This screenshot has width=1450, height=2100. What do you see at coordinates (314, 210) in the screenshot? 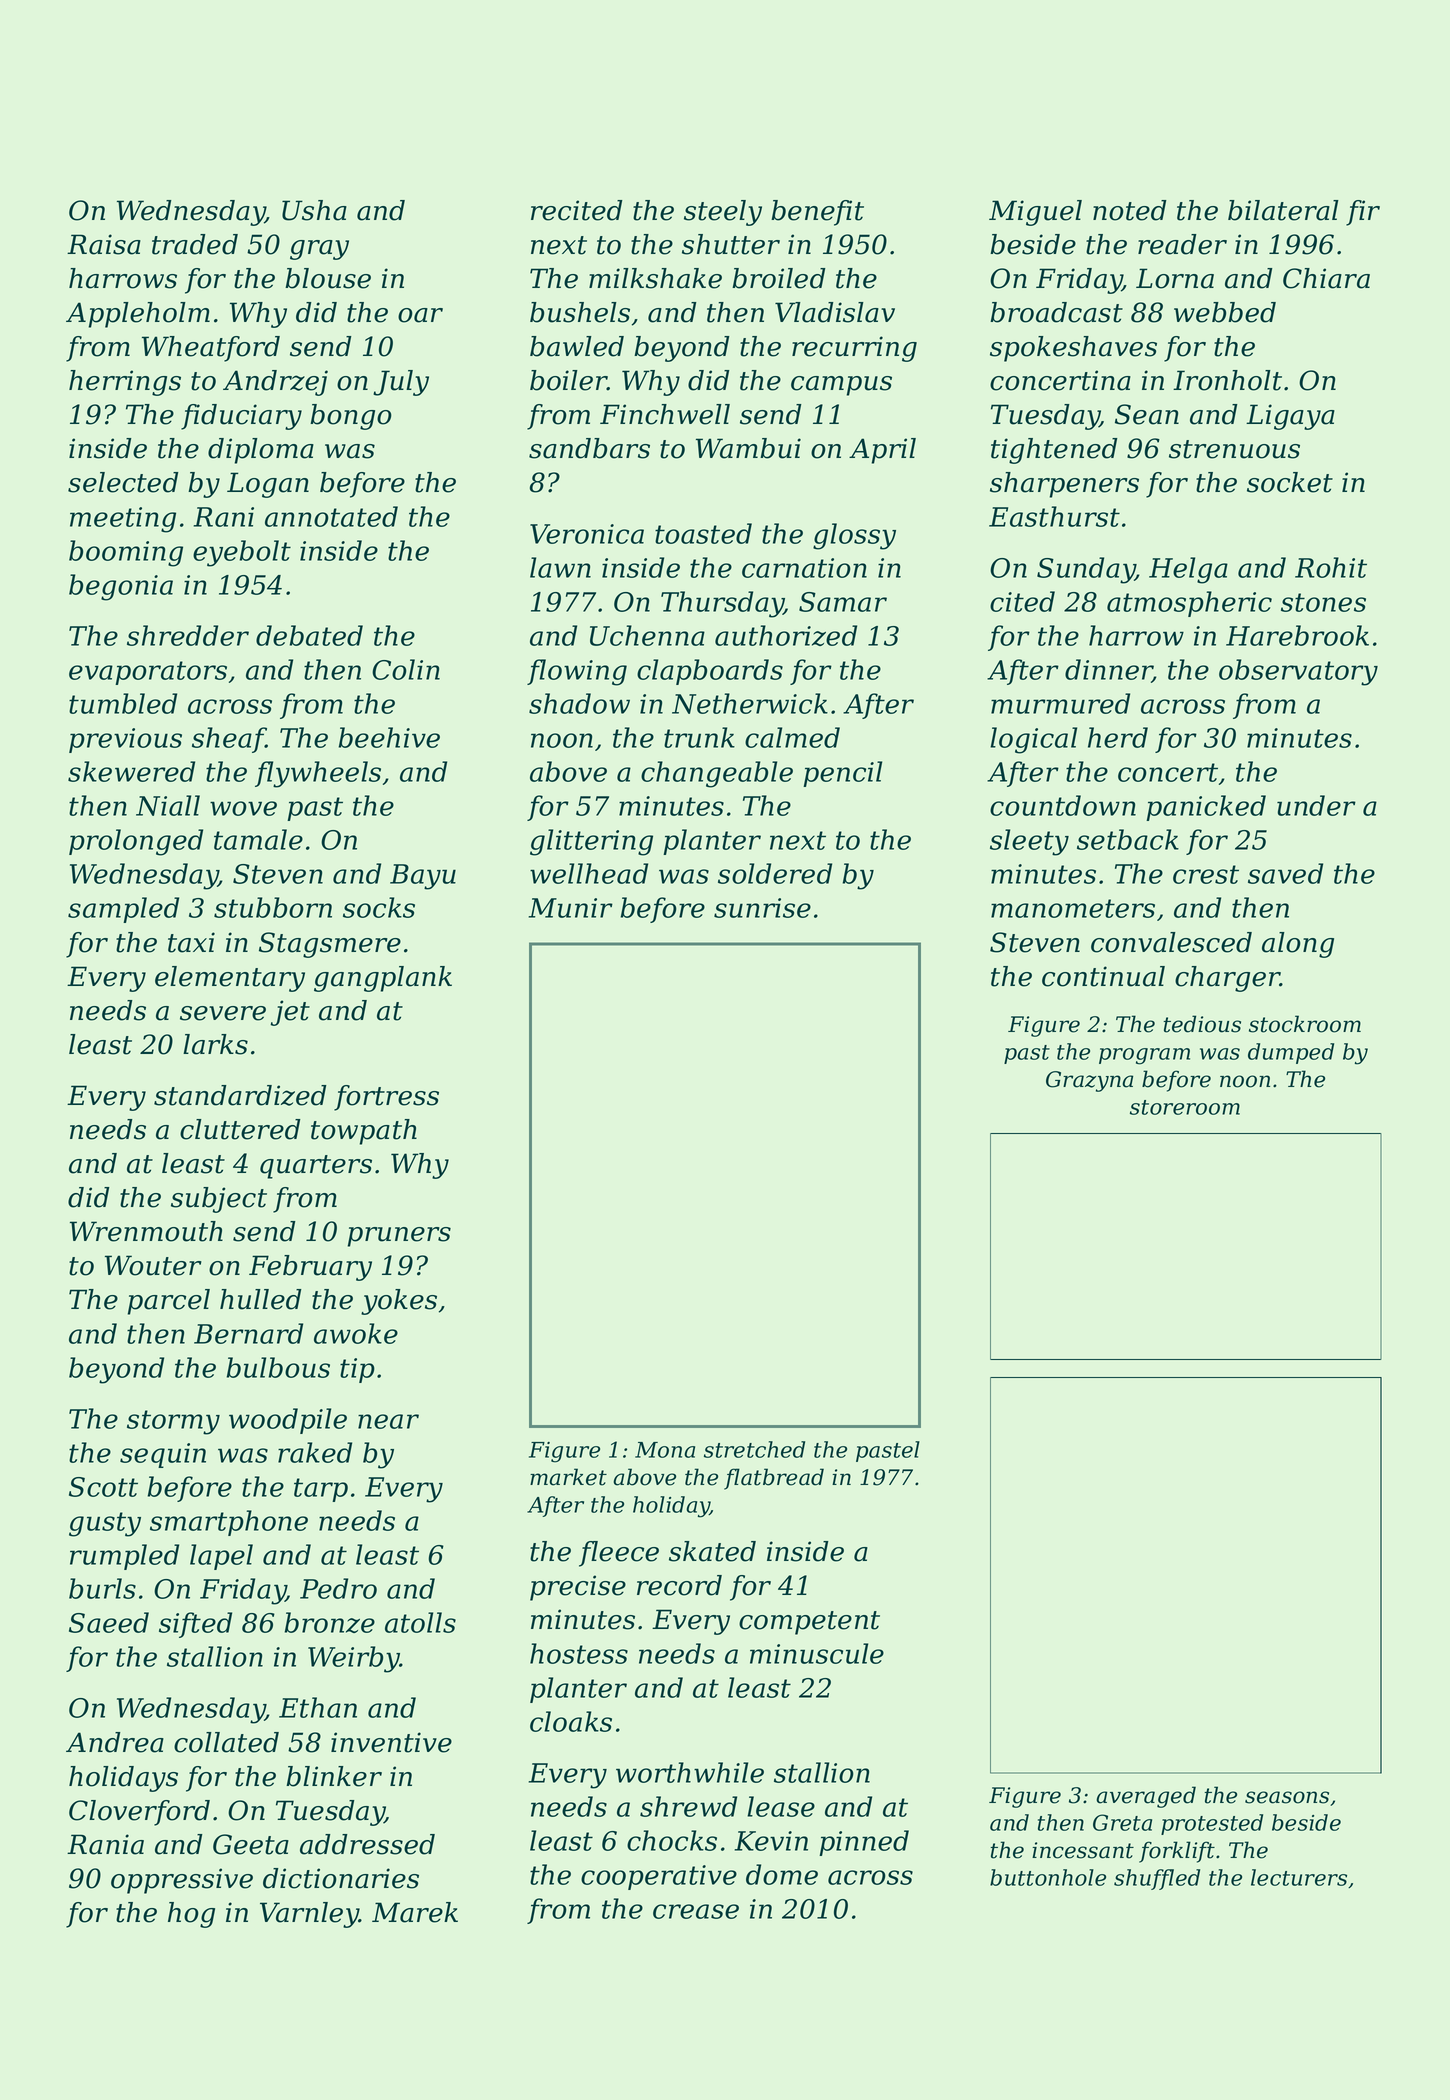
I see `Usha` at bounding box center [314, 210].
